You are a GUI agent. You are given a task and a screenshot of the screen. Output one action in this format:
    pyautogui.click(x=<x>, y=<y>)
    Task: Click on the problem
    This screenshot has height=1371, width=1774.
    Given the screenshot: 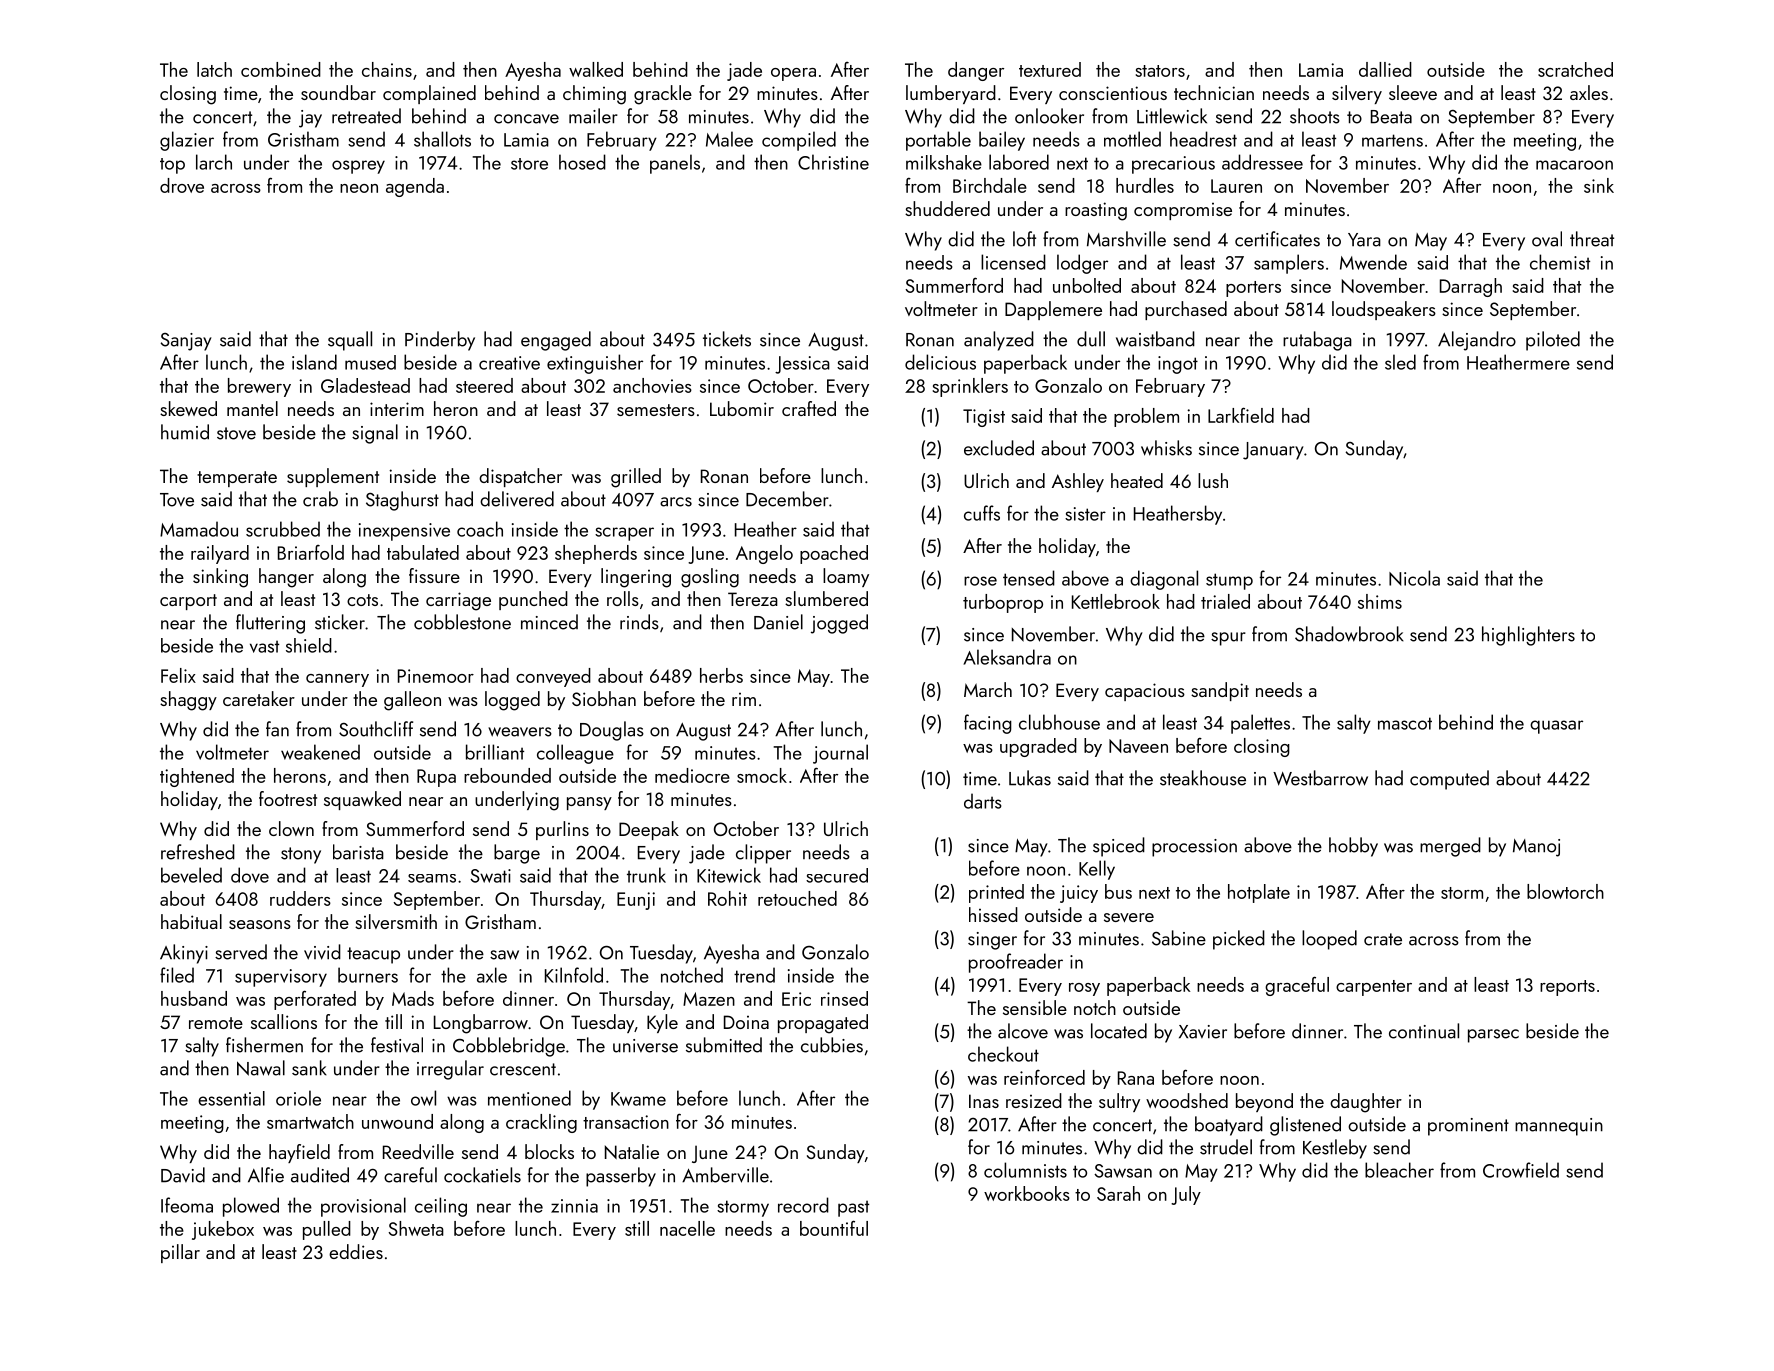 What is the action you would take?
    pyautogui.click(x=1146, y=417)
